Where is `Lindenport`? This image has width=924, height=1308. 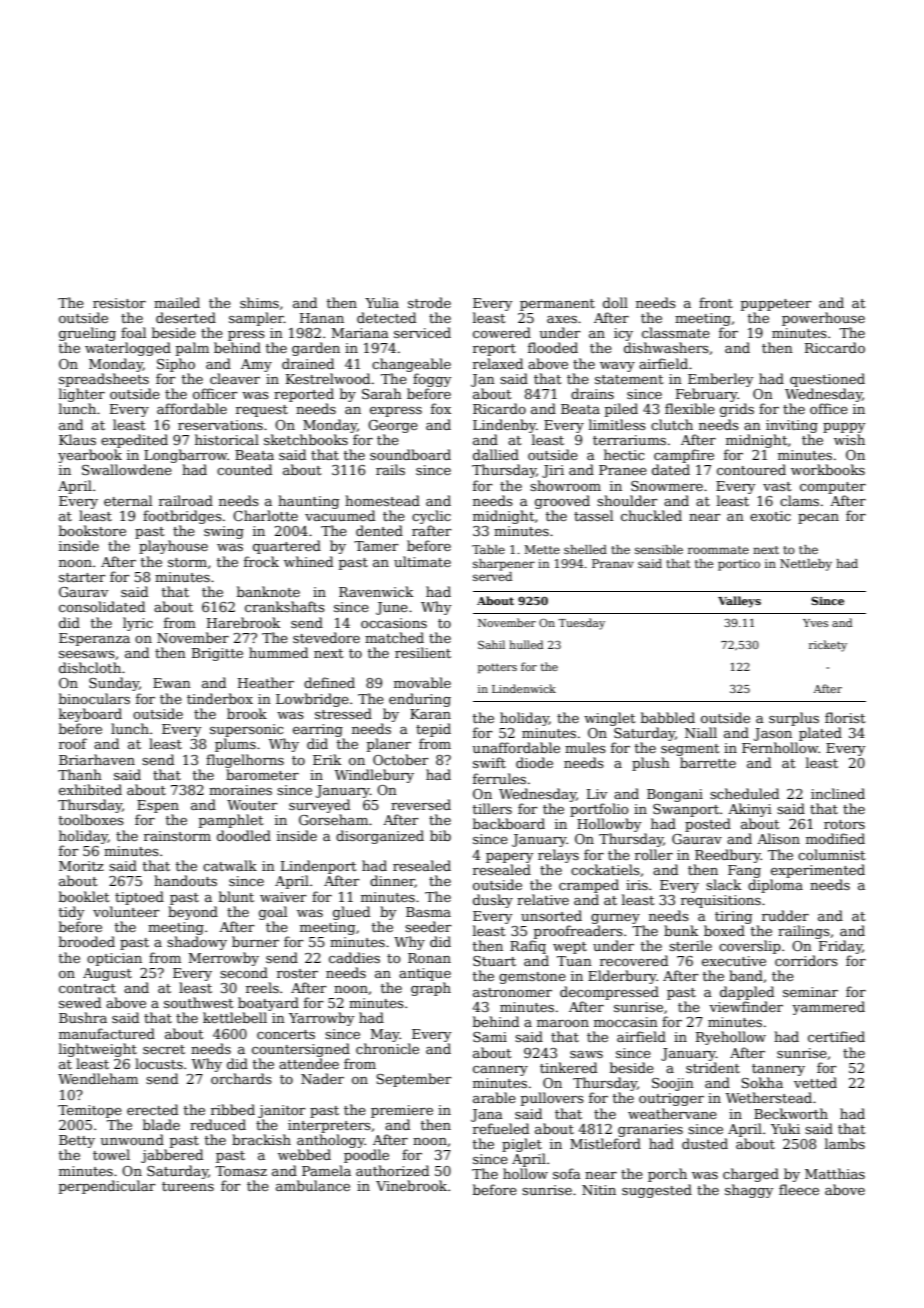
Lindenport is located at coordinates (319, 867).
